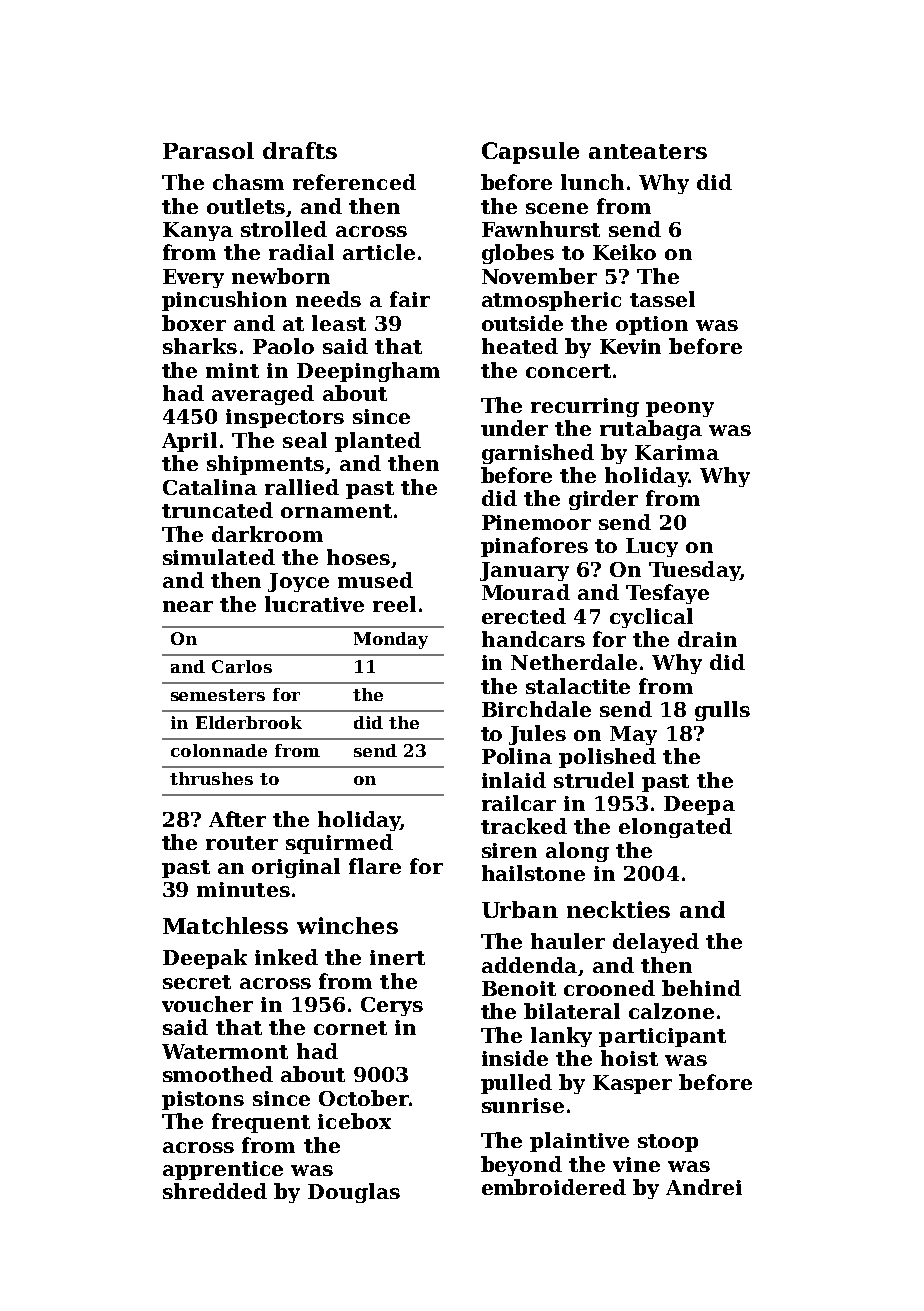 This screenshot has width=924, height=1311. I want to click on Cerys, so click(392, 1006).
